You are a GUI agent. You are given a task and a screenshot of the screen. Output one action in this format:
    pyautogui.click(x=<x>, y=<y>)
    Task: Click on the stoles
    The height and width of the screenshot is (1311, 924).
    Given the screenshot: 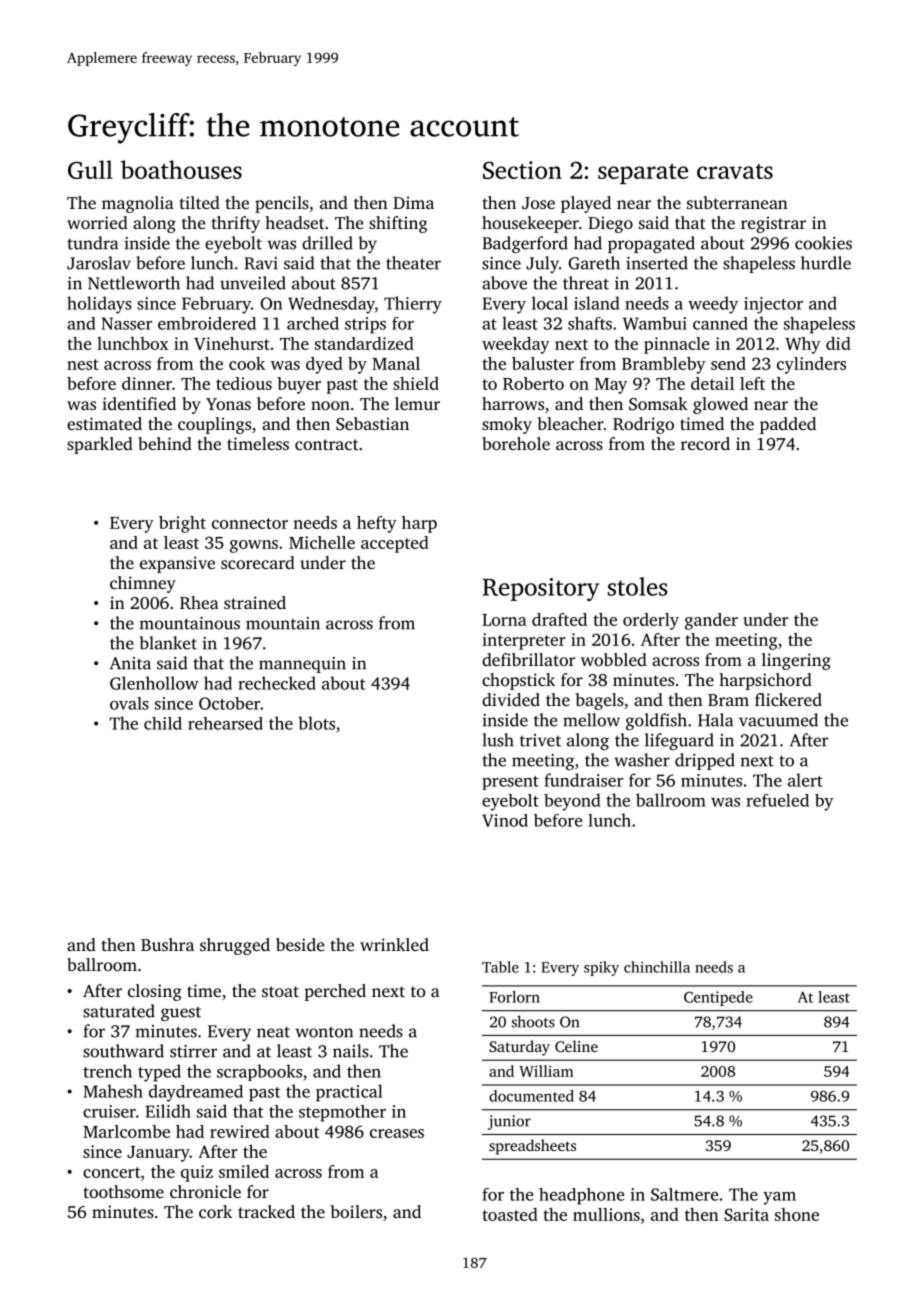 What is the action you would take?
    pyautogui.click(x=637, y=586)
